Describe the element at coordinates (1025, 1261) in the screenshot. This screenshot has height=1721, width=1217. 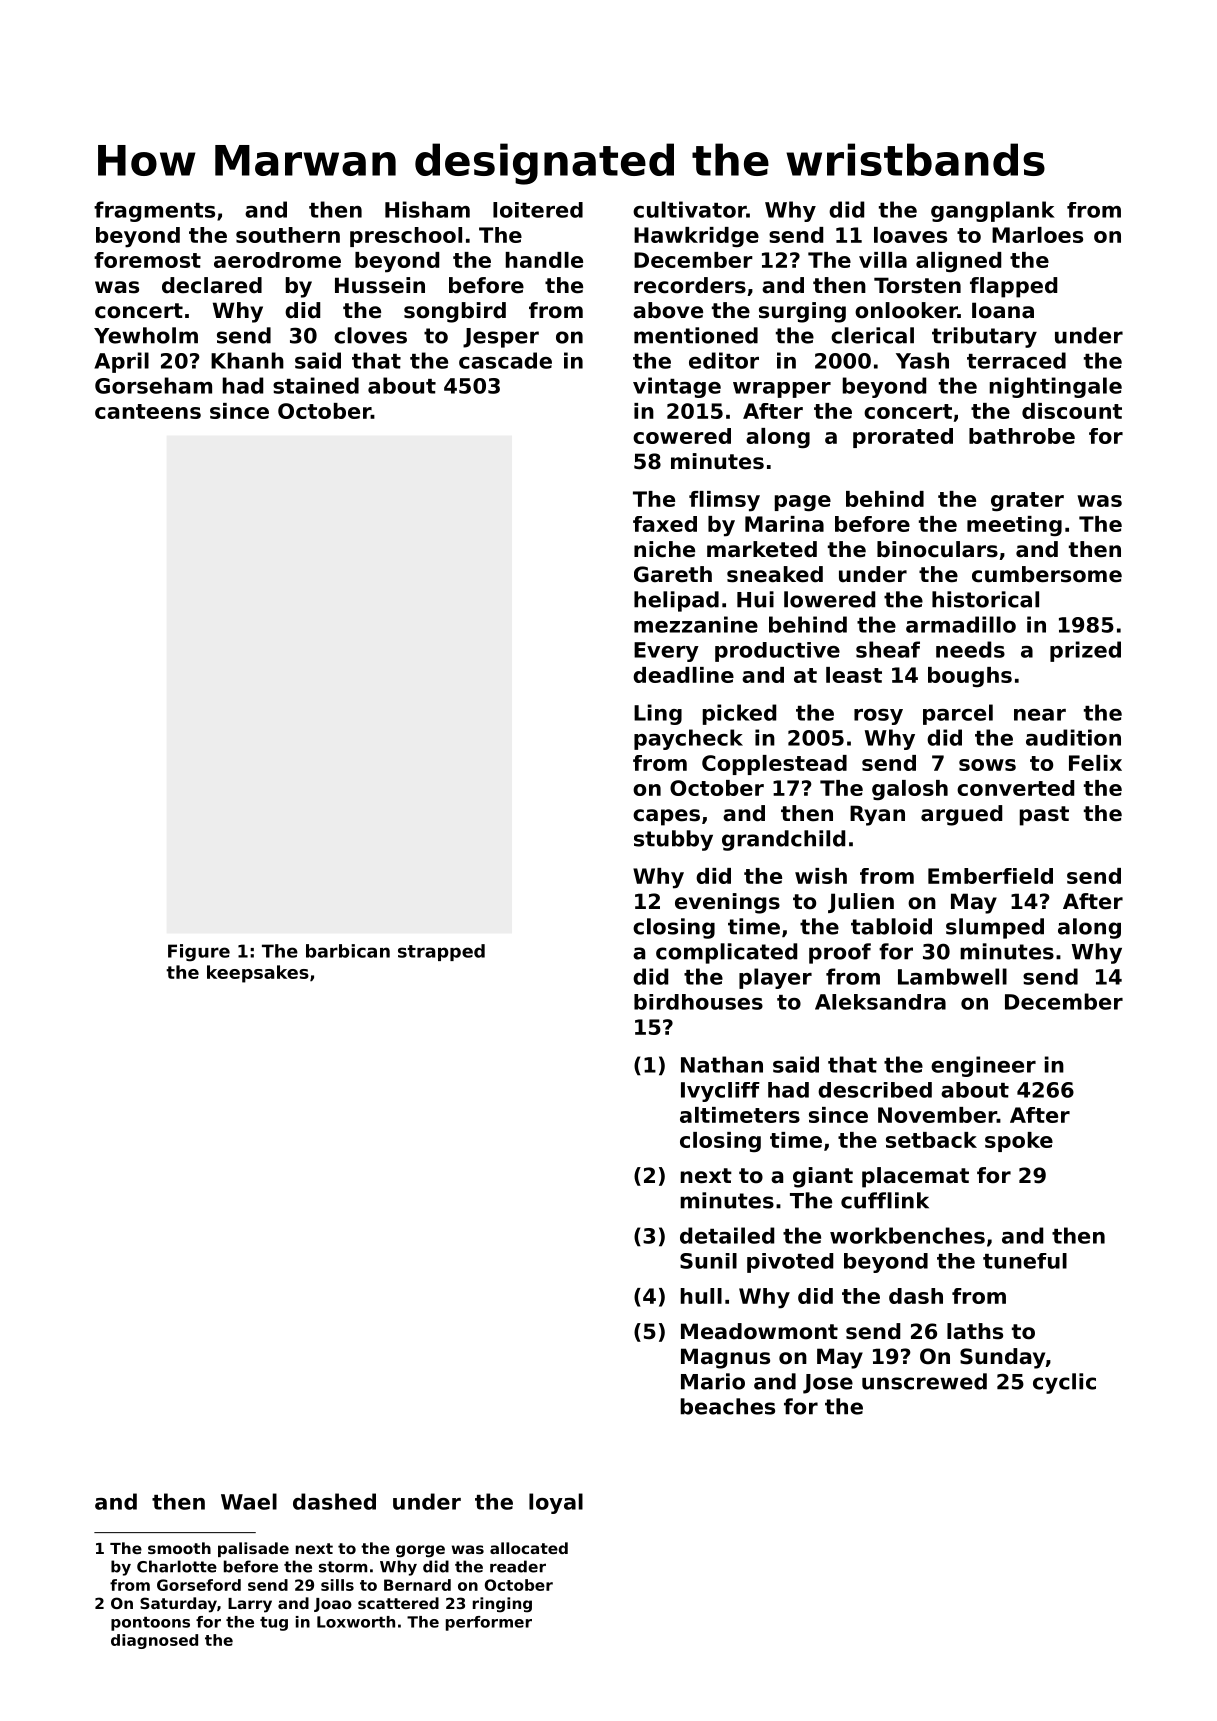
I see `tuneful` at that location.
